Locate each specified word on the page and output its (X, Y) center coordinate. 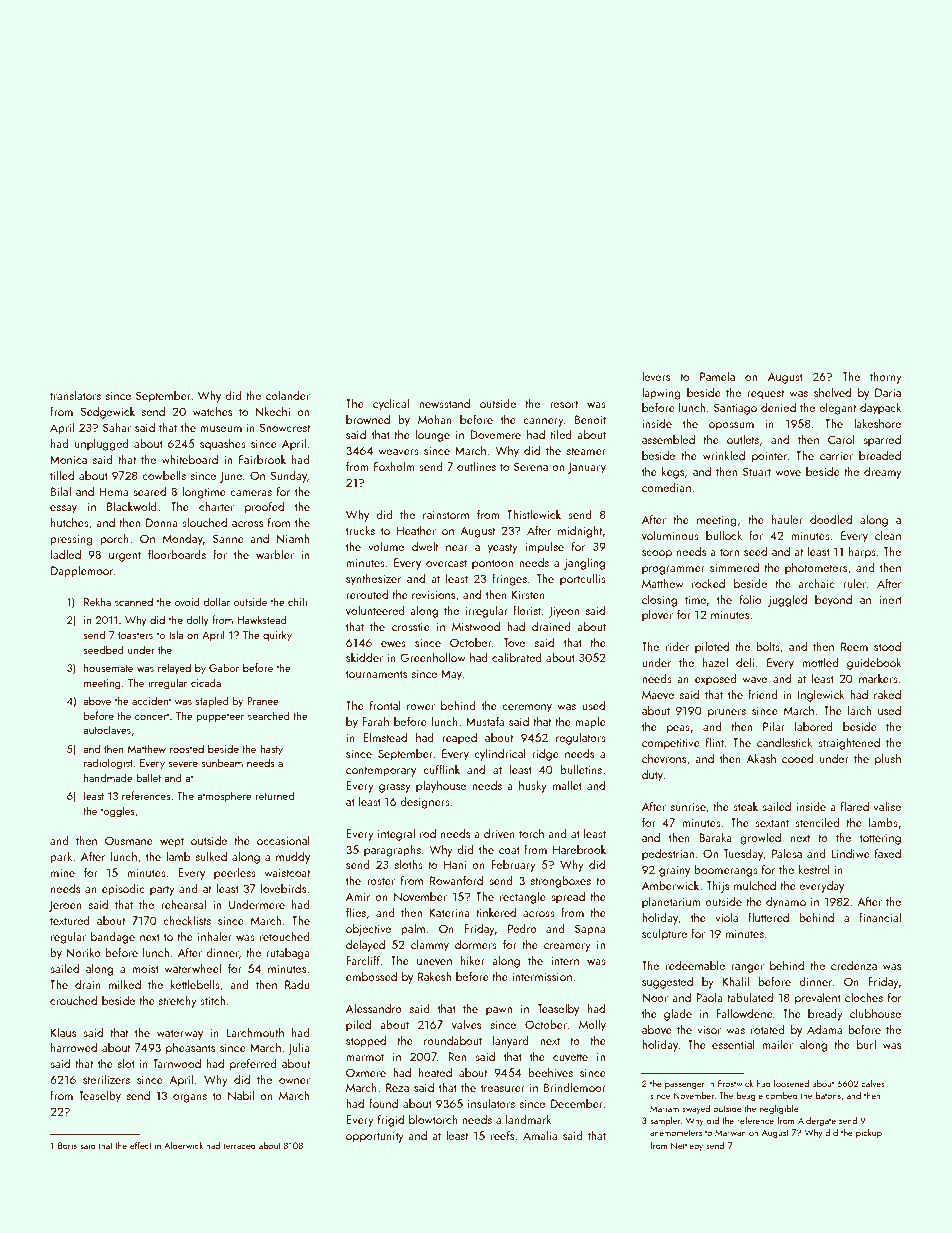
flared (855, 806)
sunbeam (222, 762)
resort (564, 404)
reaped (459, 738)
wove (788, 473)
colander (288, 395)
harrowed (74, 1047)
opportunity (375, 1137)
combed (782, 1095)
